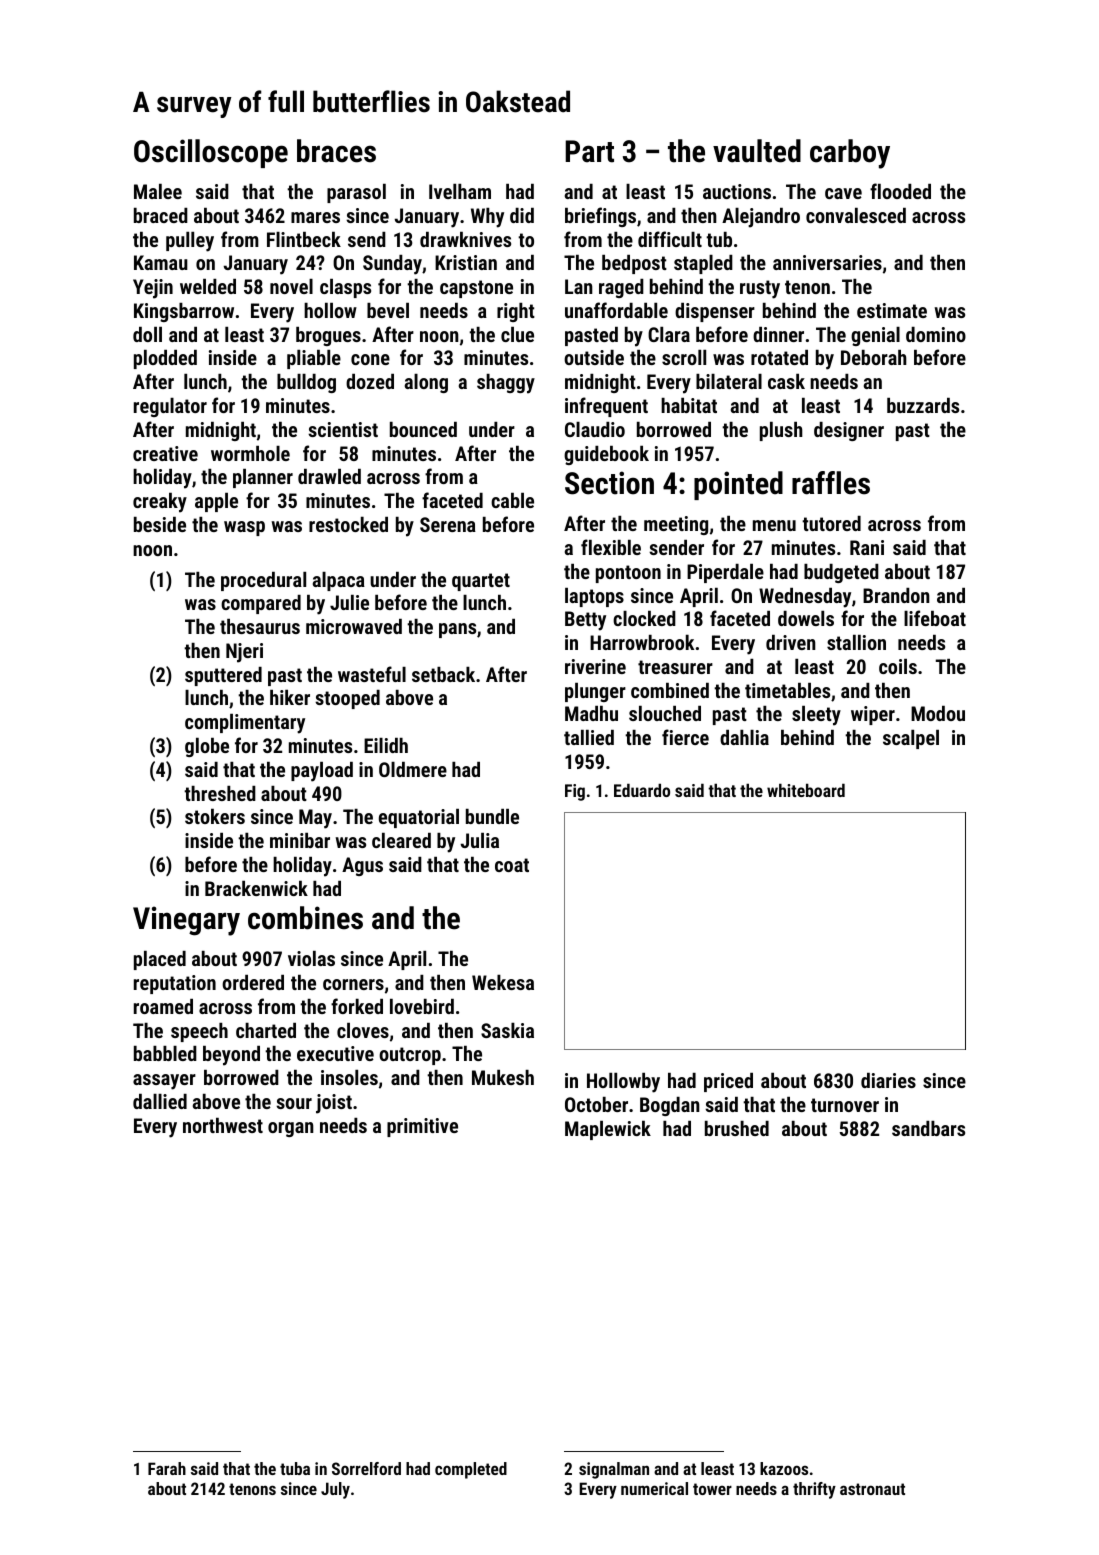  Describe the element at coordinates (165, 359) in the document. I see `plodded` at that location.
